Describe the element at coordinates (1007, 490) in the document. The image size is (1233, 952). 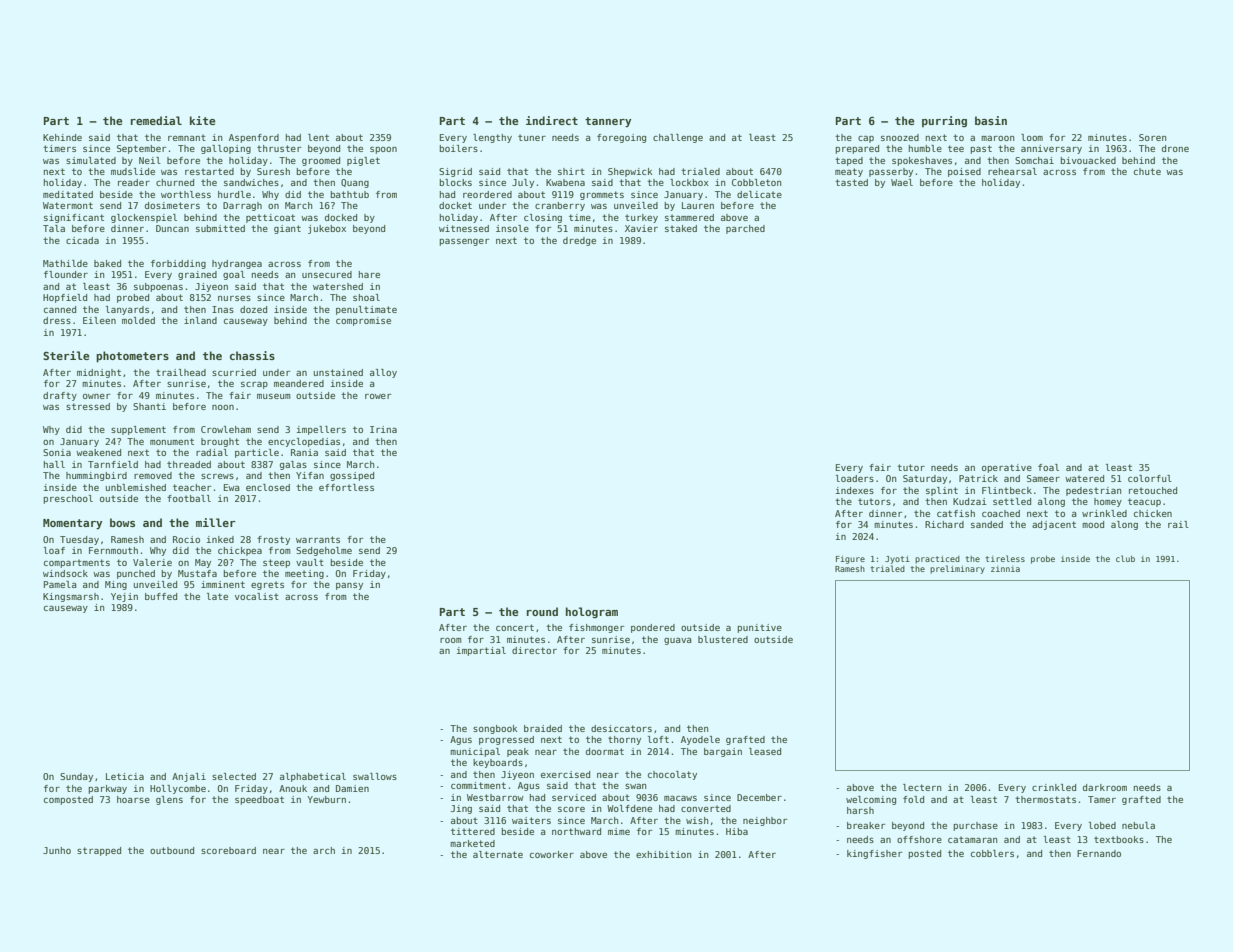
I see `Flintbeck` at that location.
